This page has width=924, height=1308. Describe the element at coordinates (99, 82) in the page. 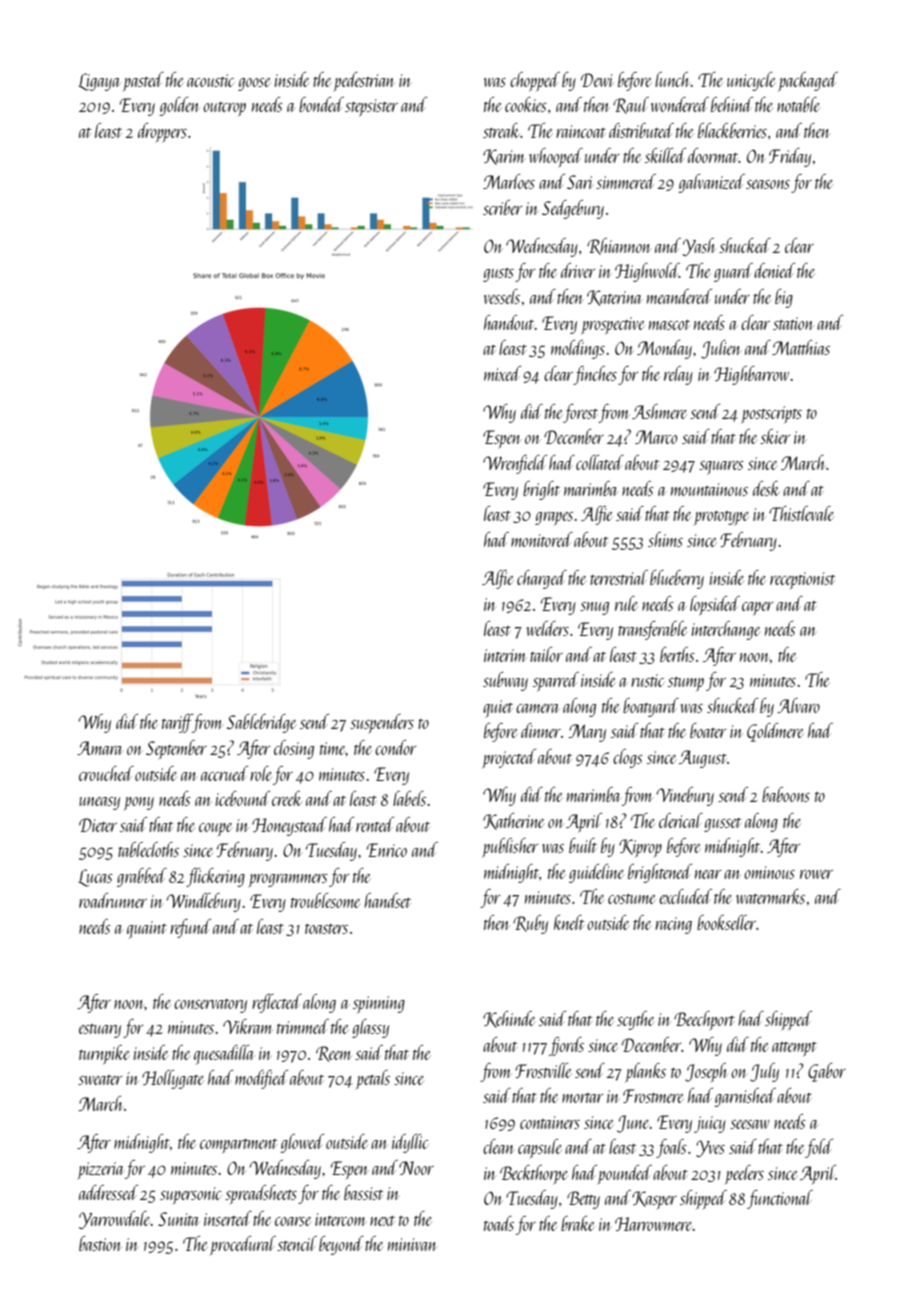

I see `Ligaya` at that location.
